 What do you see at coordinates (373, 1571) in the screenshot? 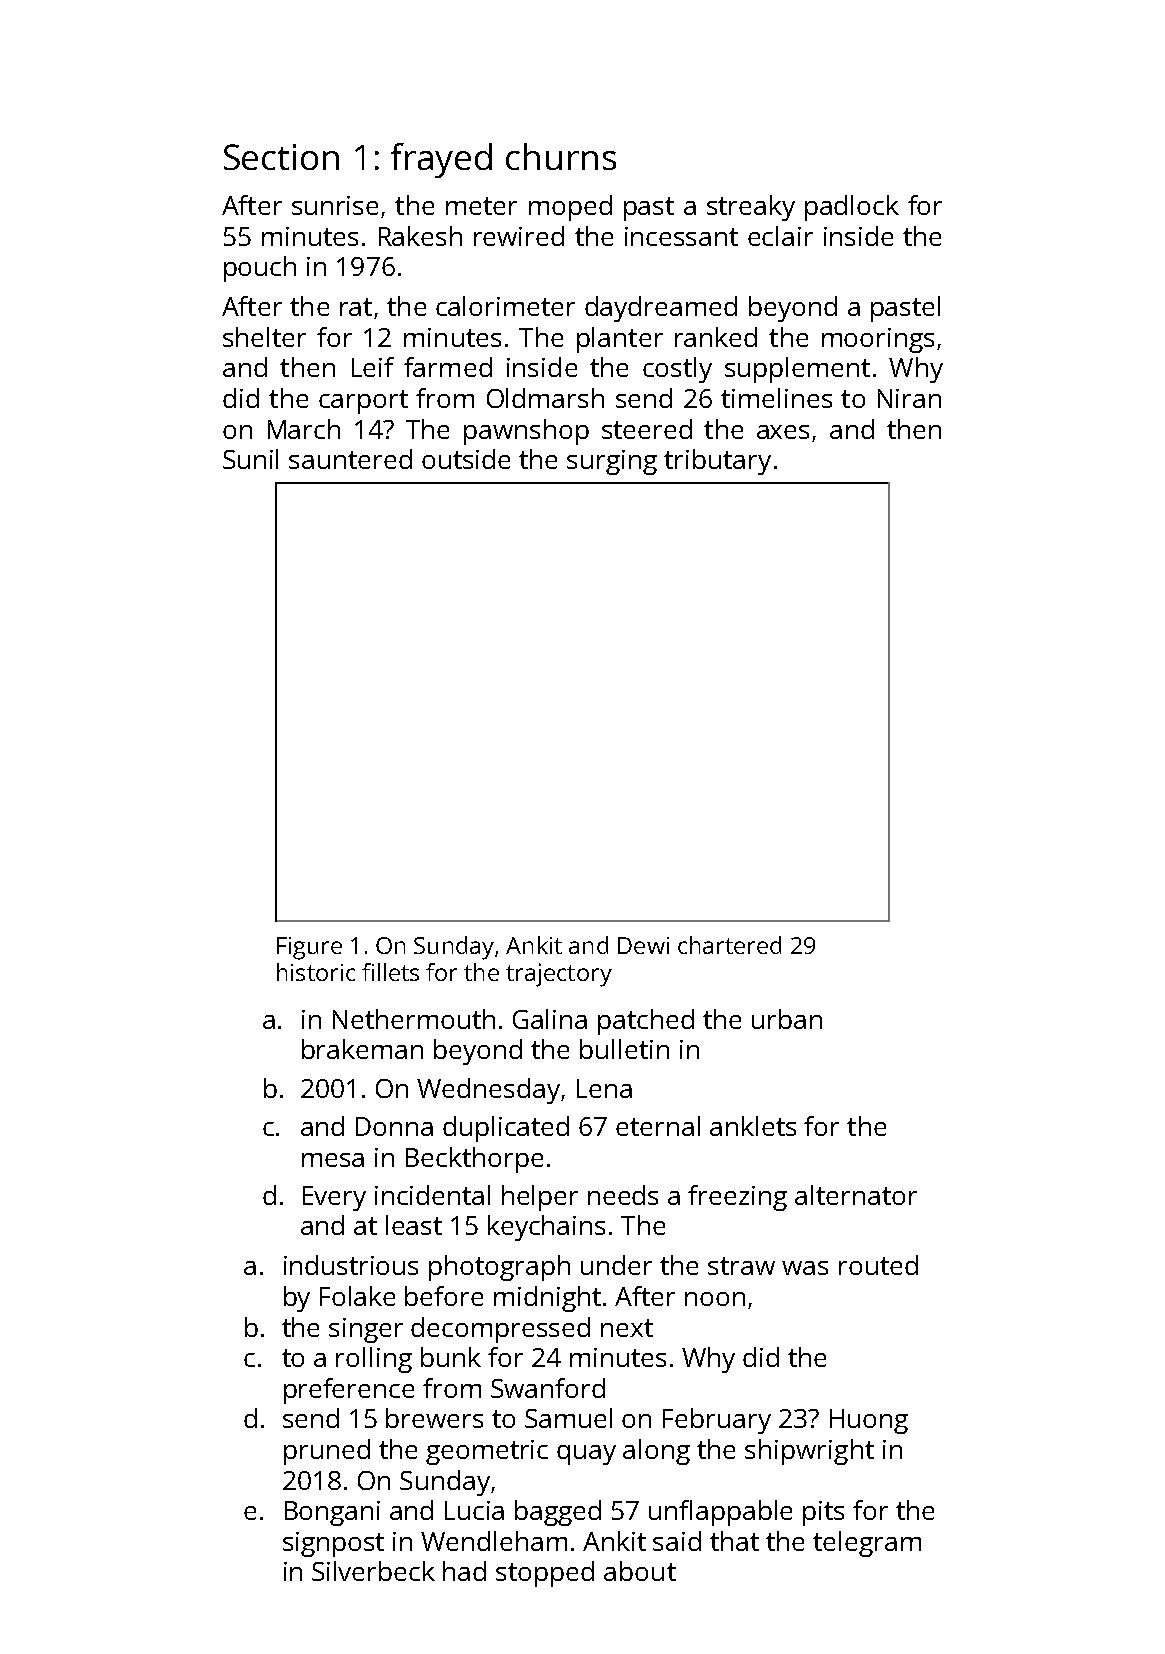
I see `Silverbeck` at bounding box center [373, 1571].
